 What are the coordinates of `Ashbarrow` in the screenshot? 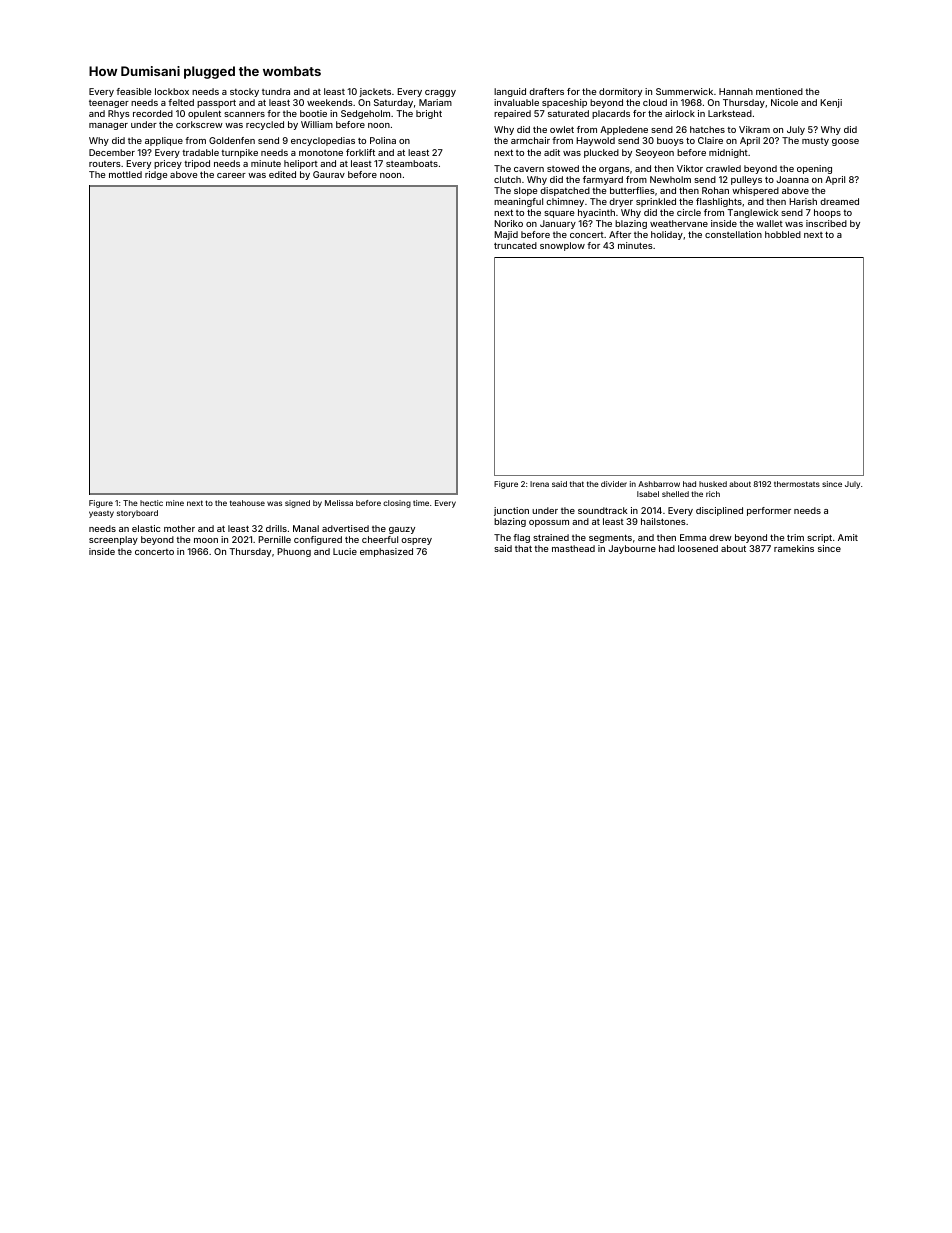 It's located at (659, 484).
